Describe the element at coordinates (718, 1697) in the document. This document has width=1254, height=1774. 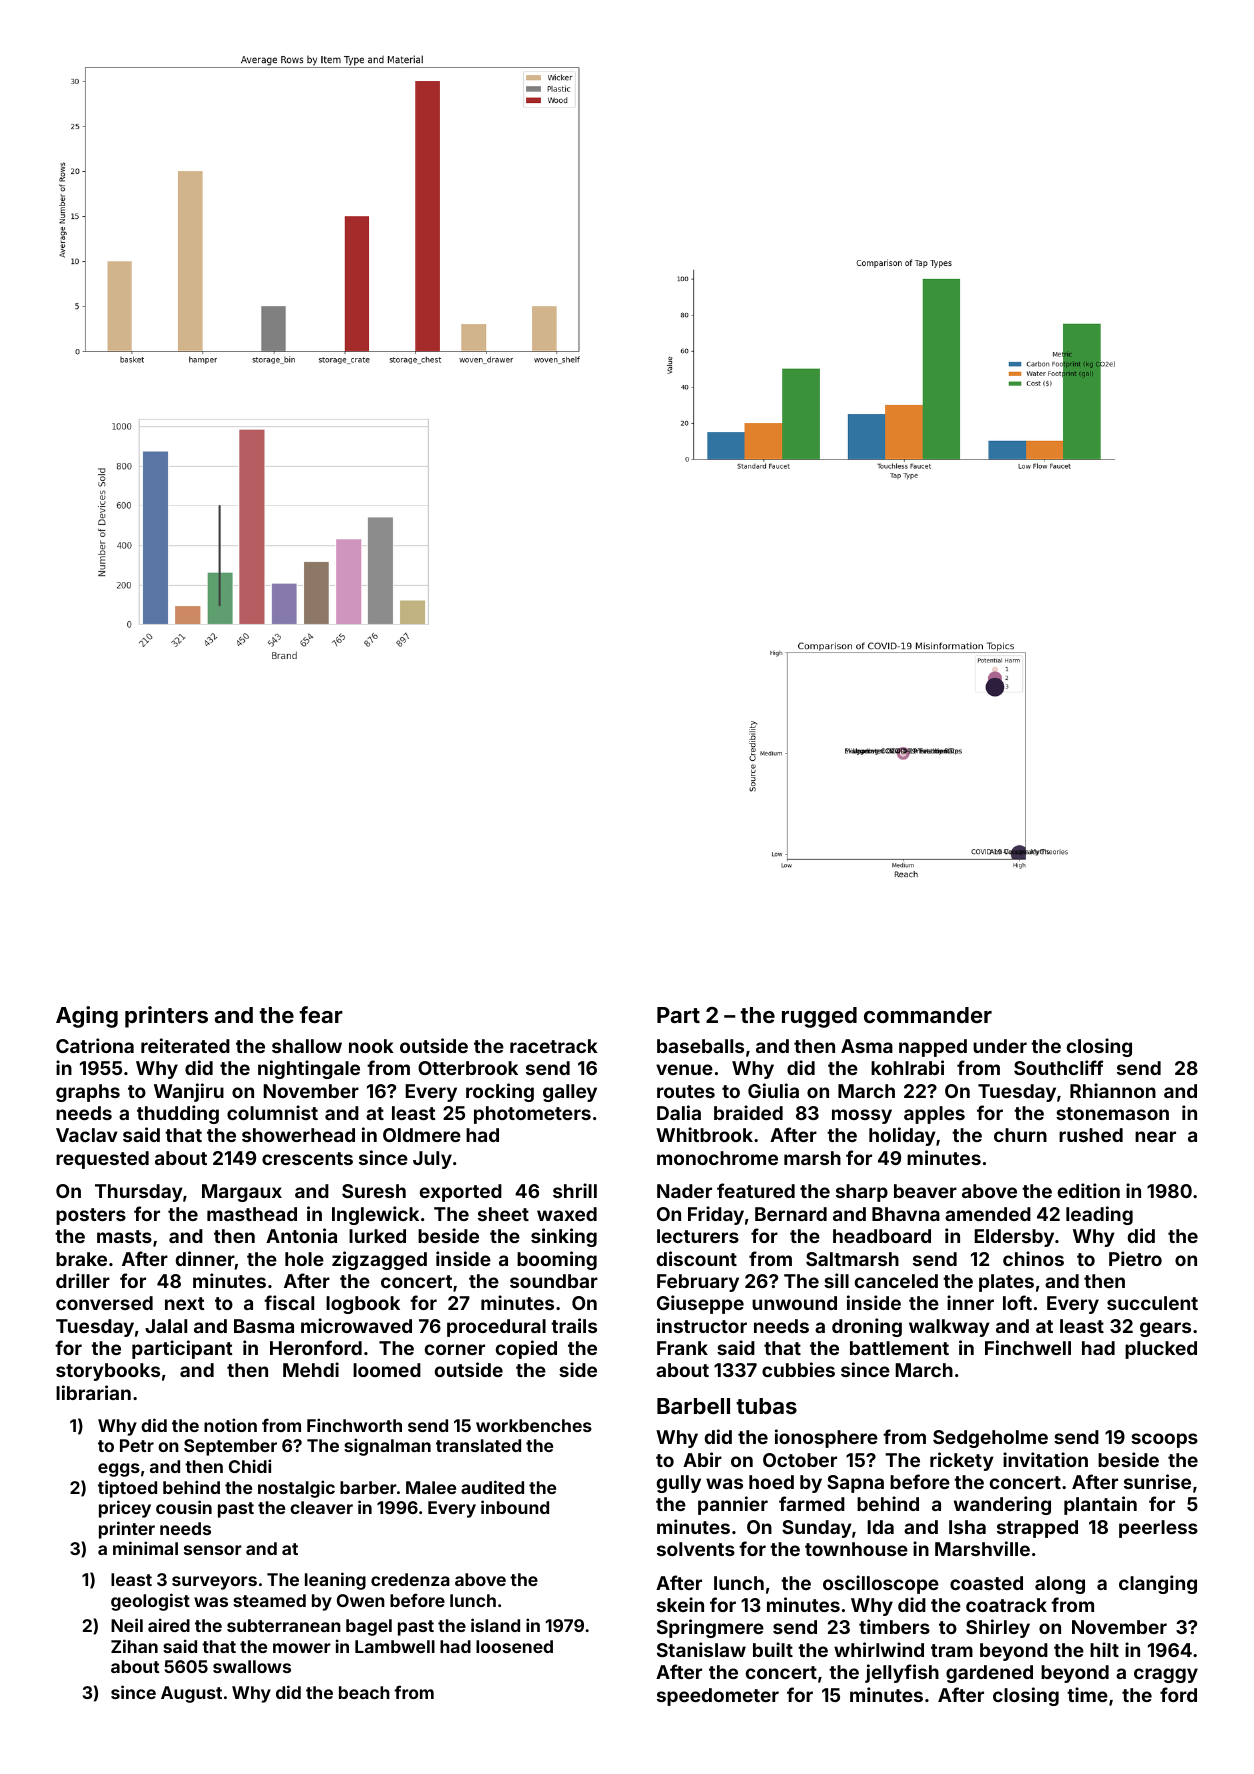
I see `speedometer` at that location.
